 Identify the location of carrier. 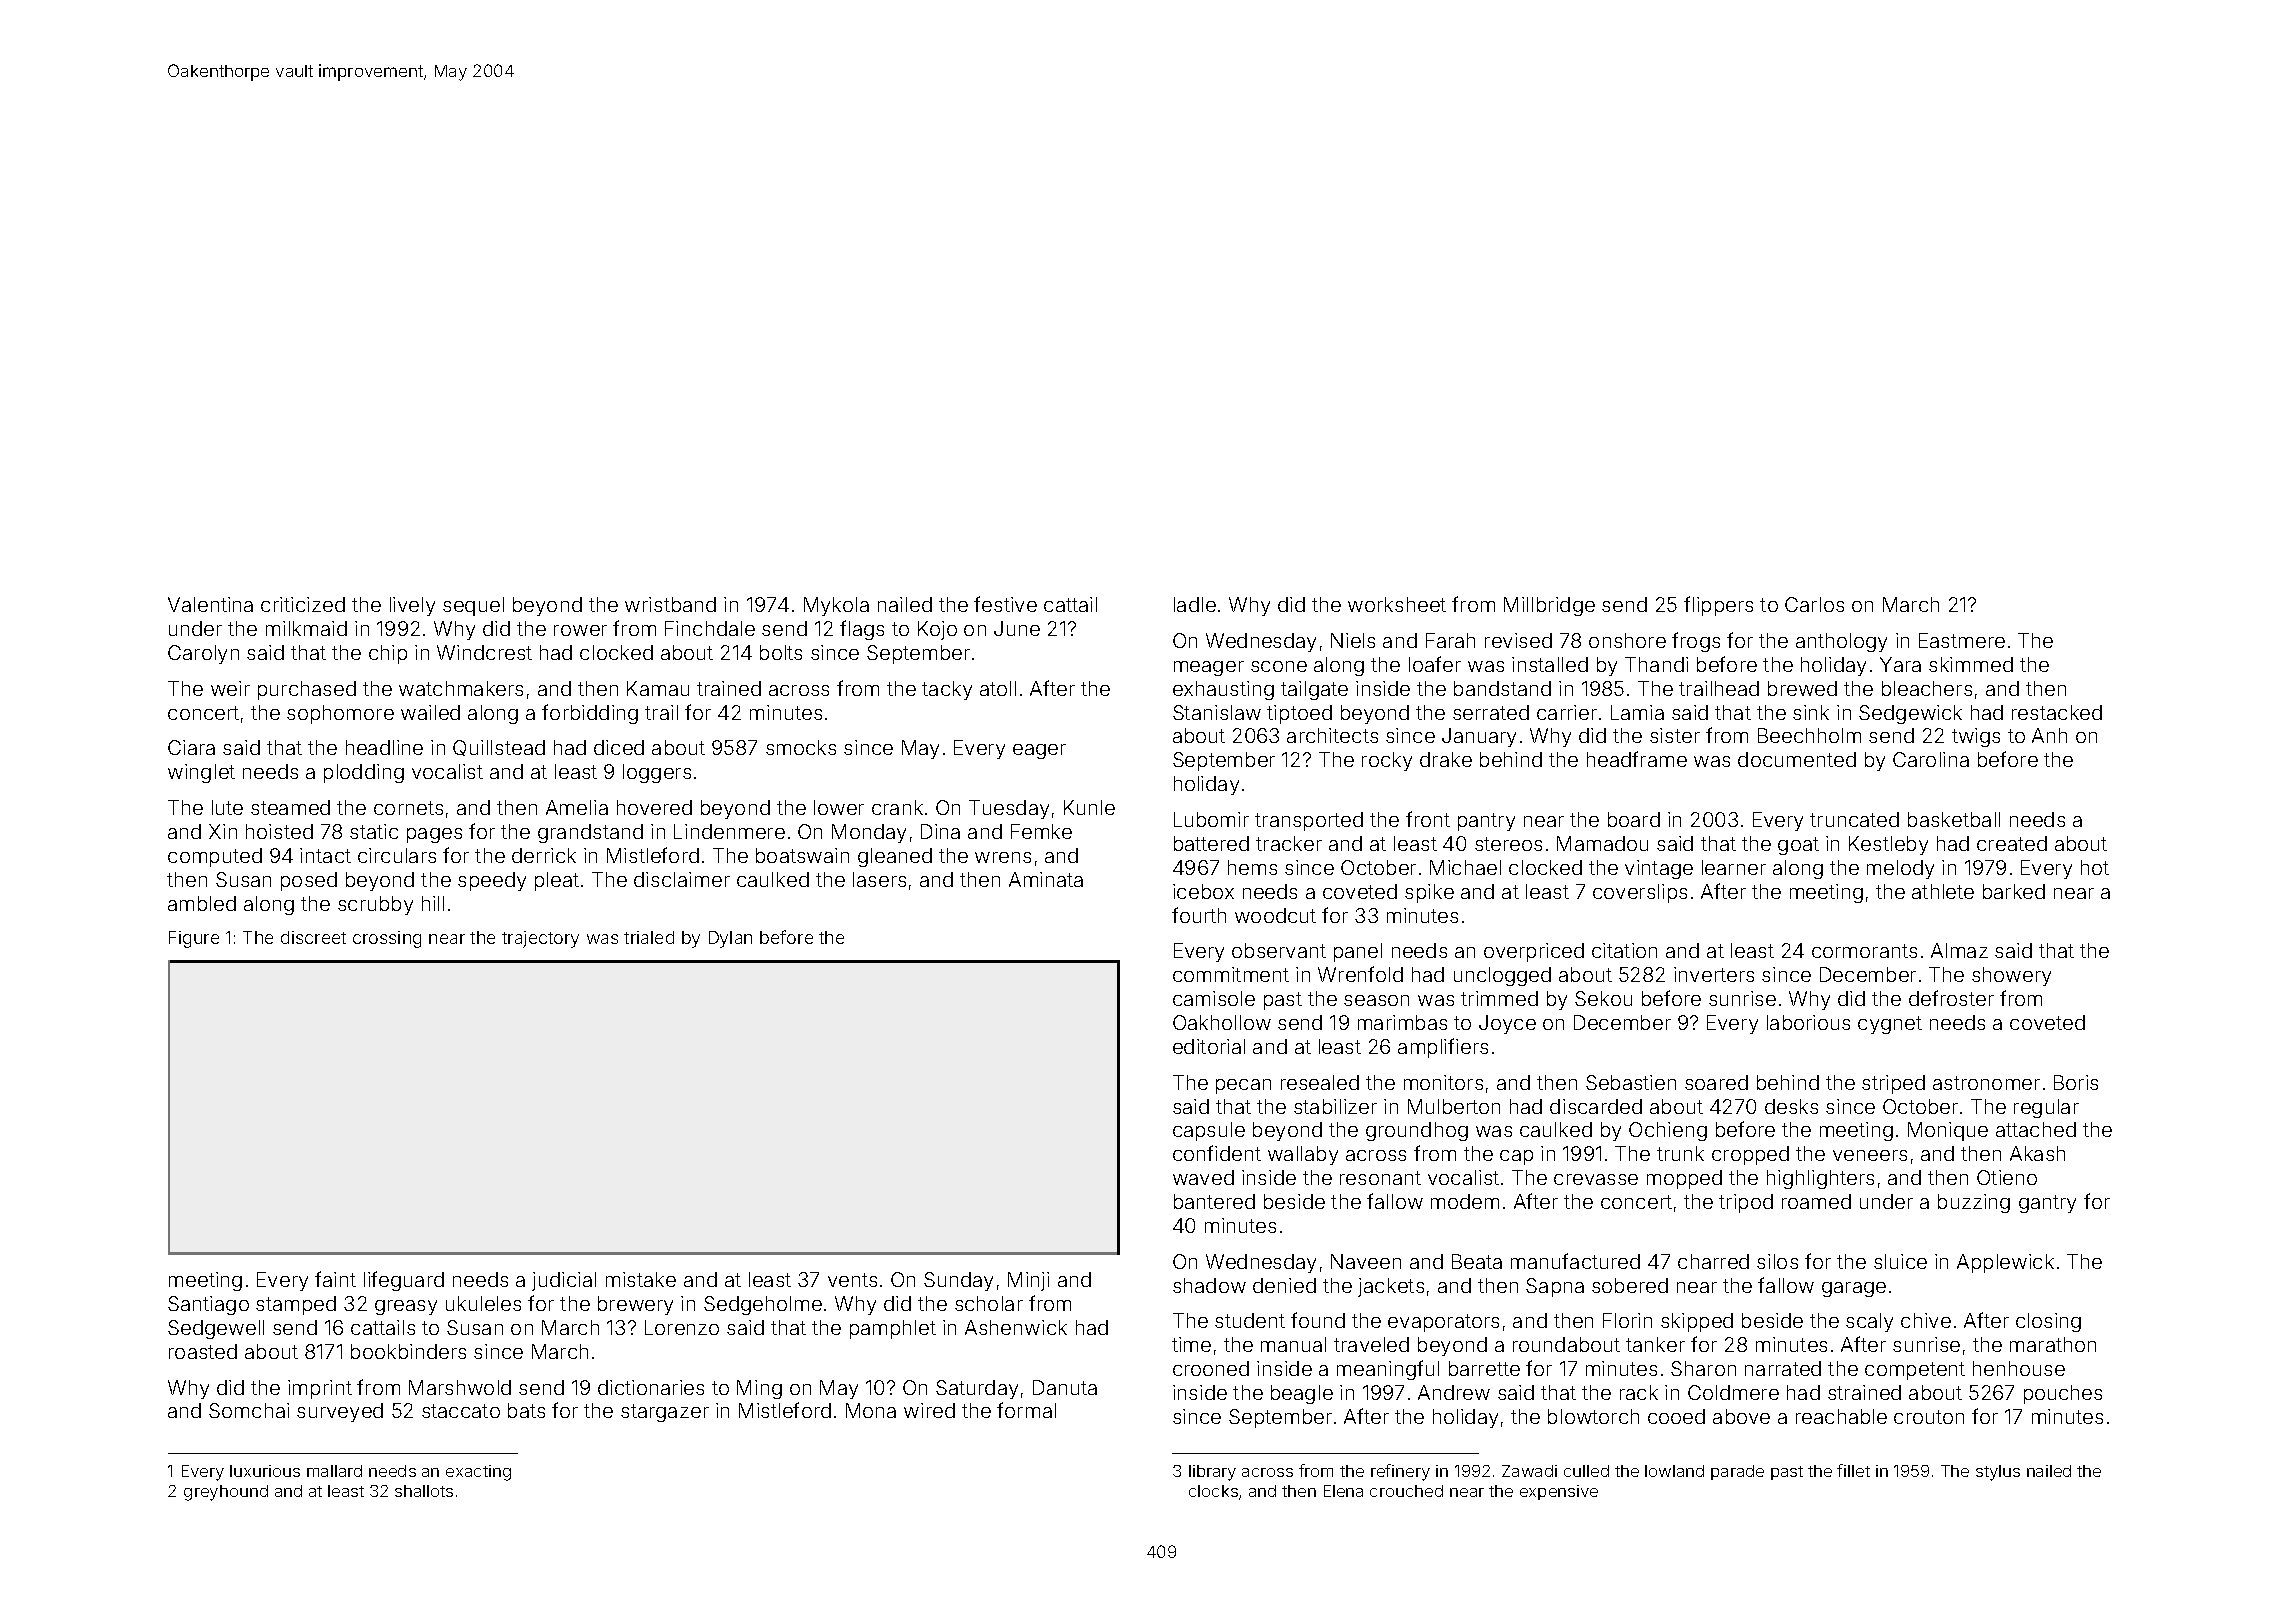
(1567, 712).
